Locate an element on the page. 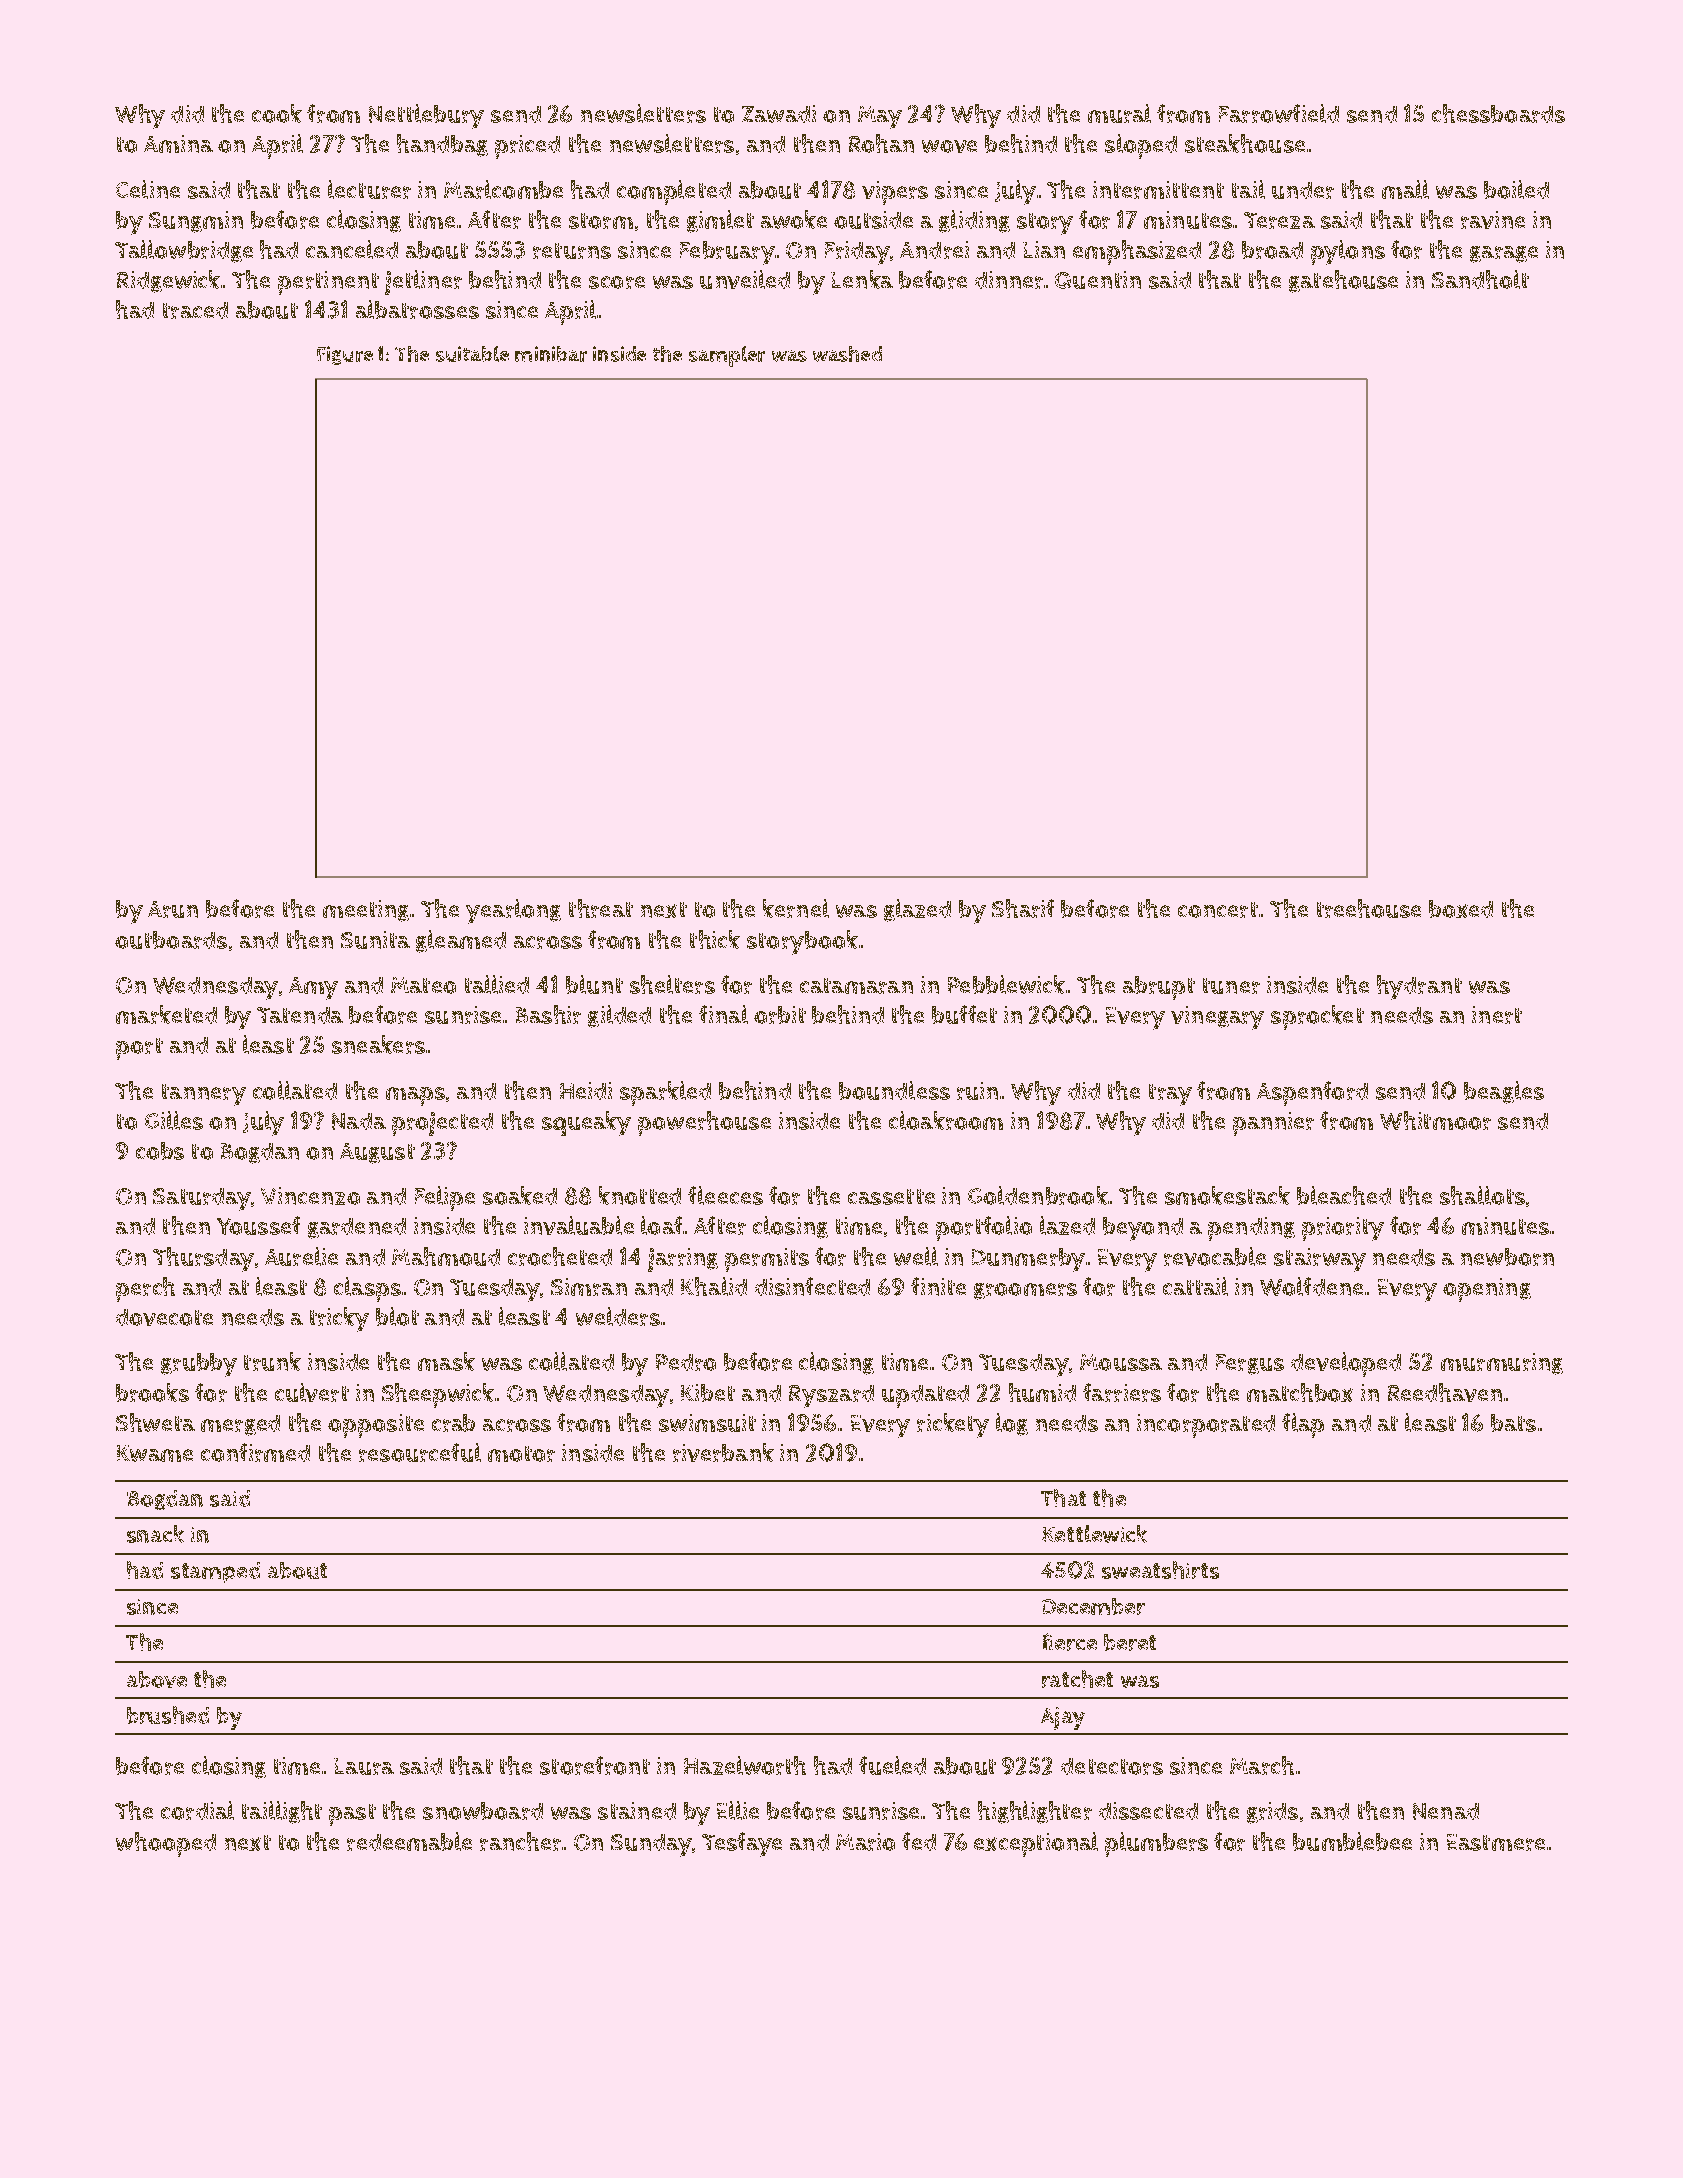 This page has height=2178, width=1683. chessboards is located at coordinates (1498, 113).
